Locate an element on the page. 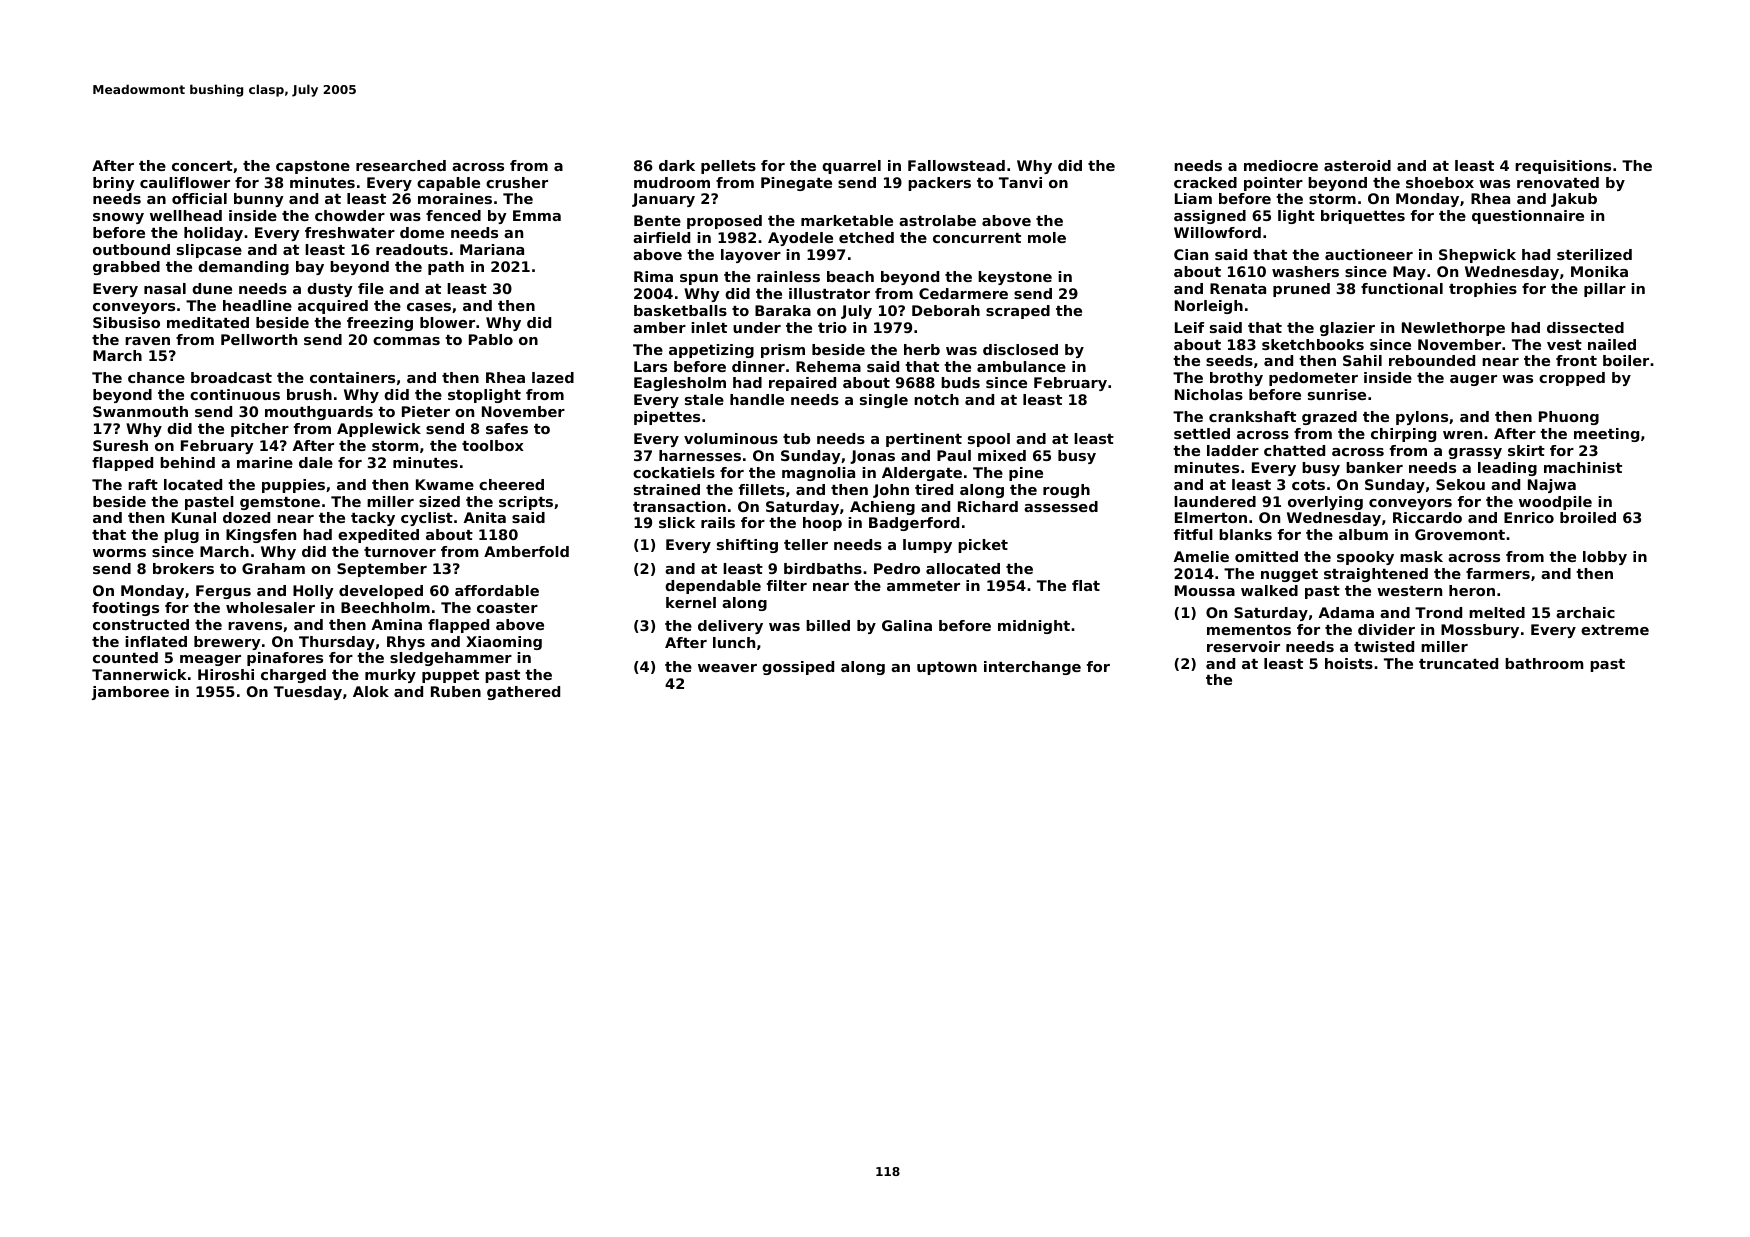 This image has width=1750, height=1237. tub is located at coordinates (796, 438).
